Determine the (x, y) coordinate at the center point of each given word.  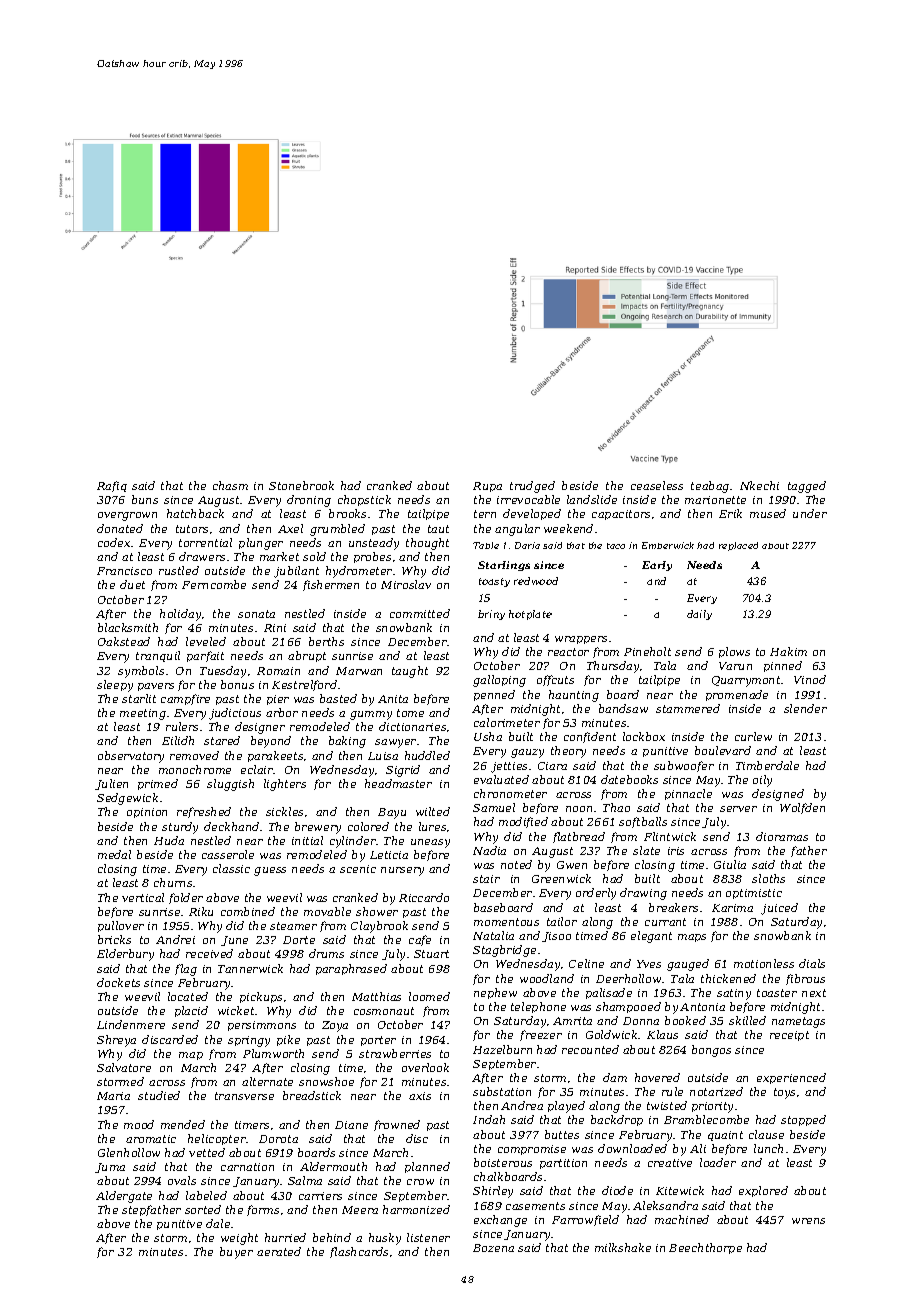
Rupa (487, 487)
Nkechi (759, 485)
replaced (738, 546)
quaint (725, 1136)
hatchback (195, 513)
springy (249, 1041)
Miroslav (406, 584)
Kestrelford (304, 685)
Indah (489, 1119)
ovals (182, 1180)
